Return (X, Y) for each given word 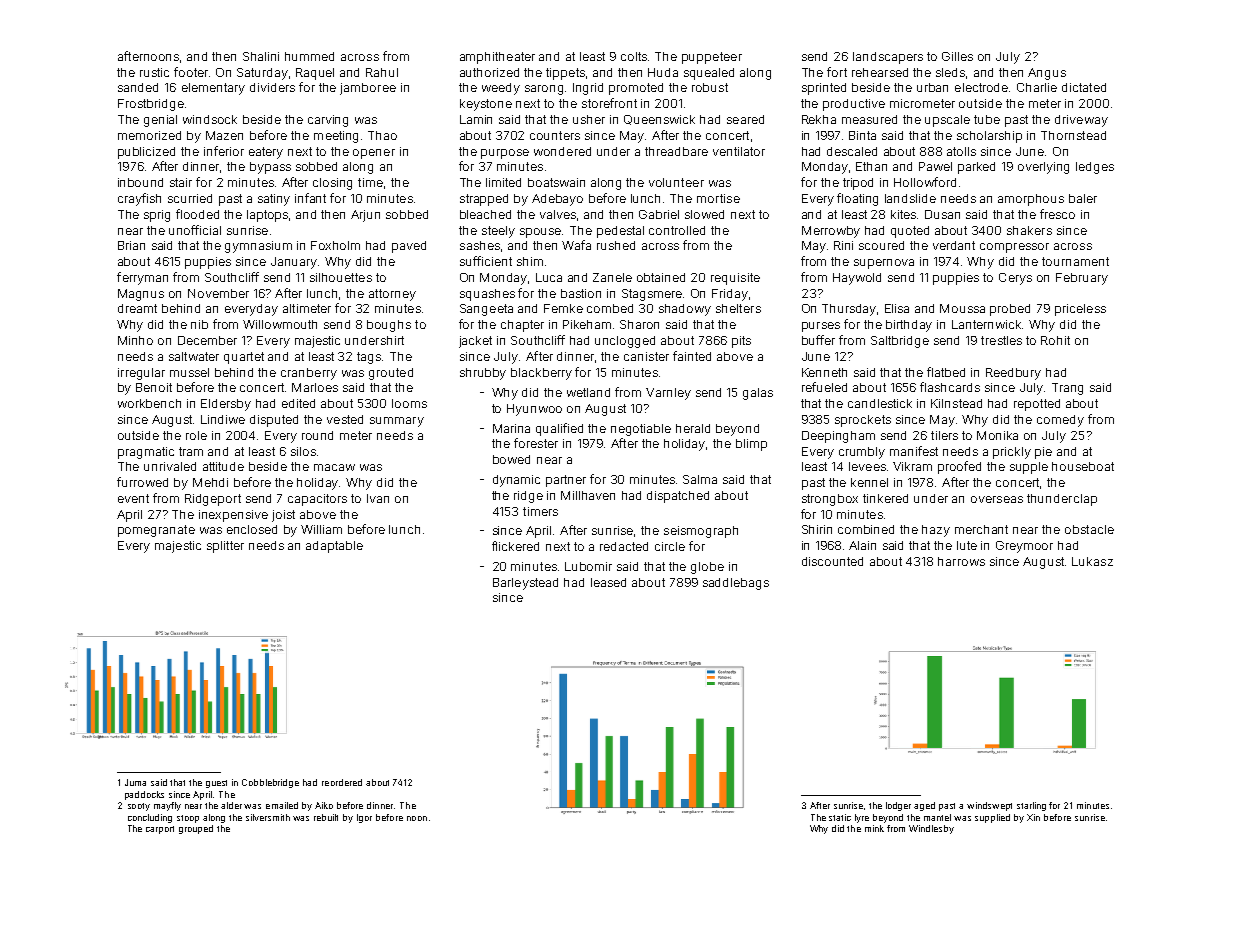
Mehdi (210, 482)
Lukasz (1092, 561)
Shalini (261, 56)
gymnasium (258, 247)
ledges (1095, 168)
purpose (505, 154)
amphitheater (497, 58)
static (840, 817)
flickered (515, 546)
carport (160, 830)
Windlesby (931, 829)
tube (987, 119)
